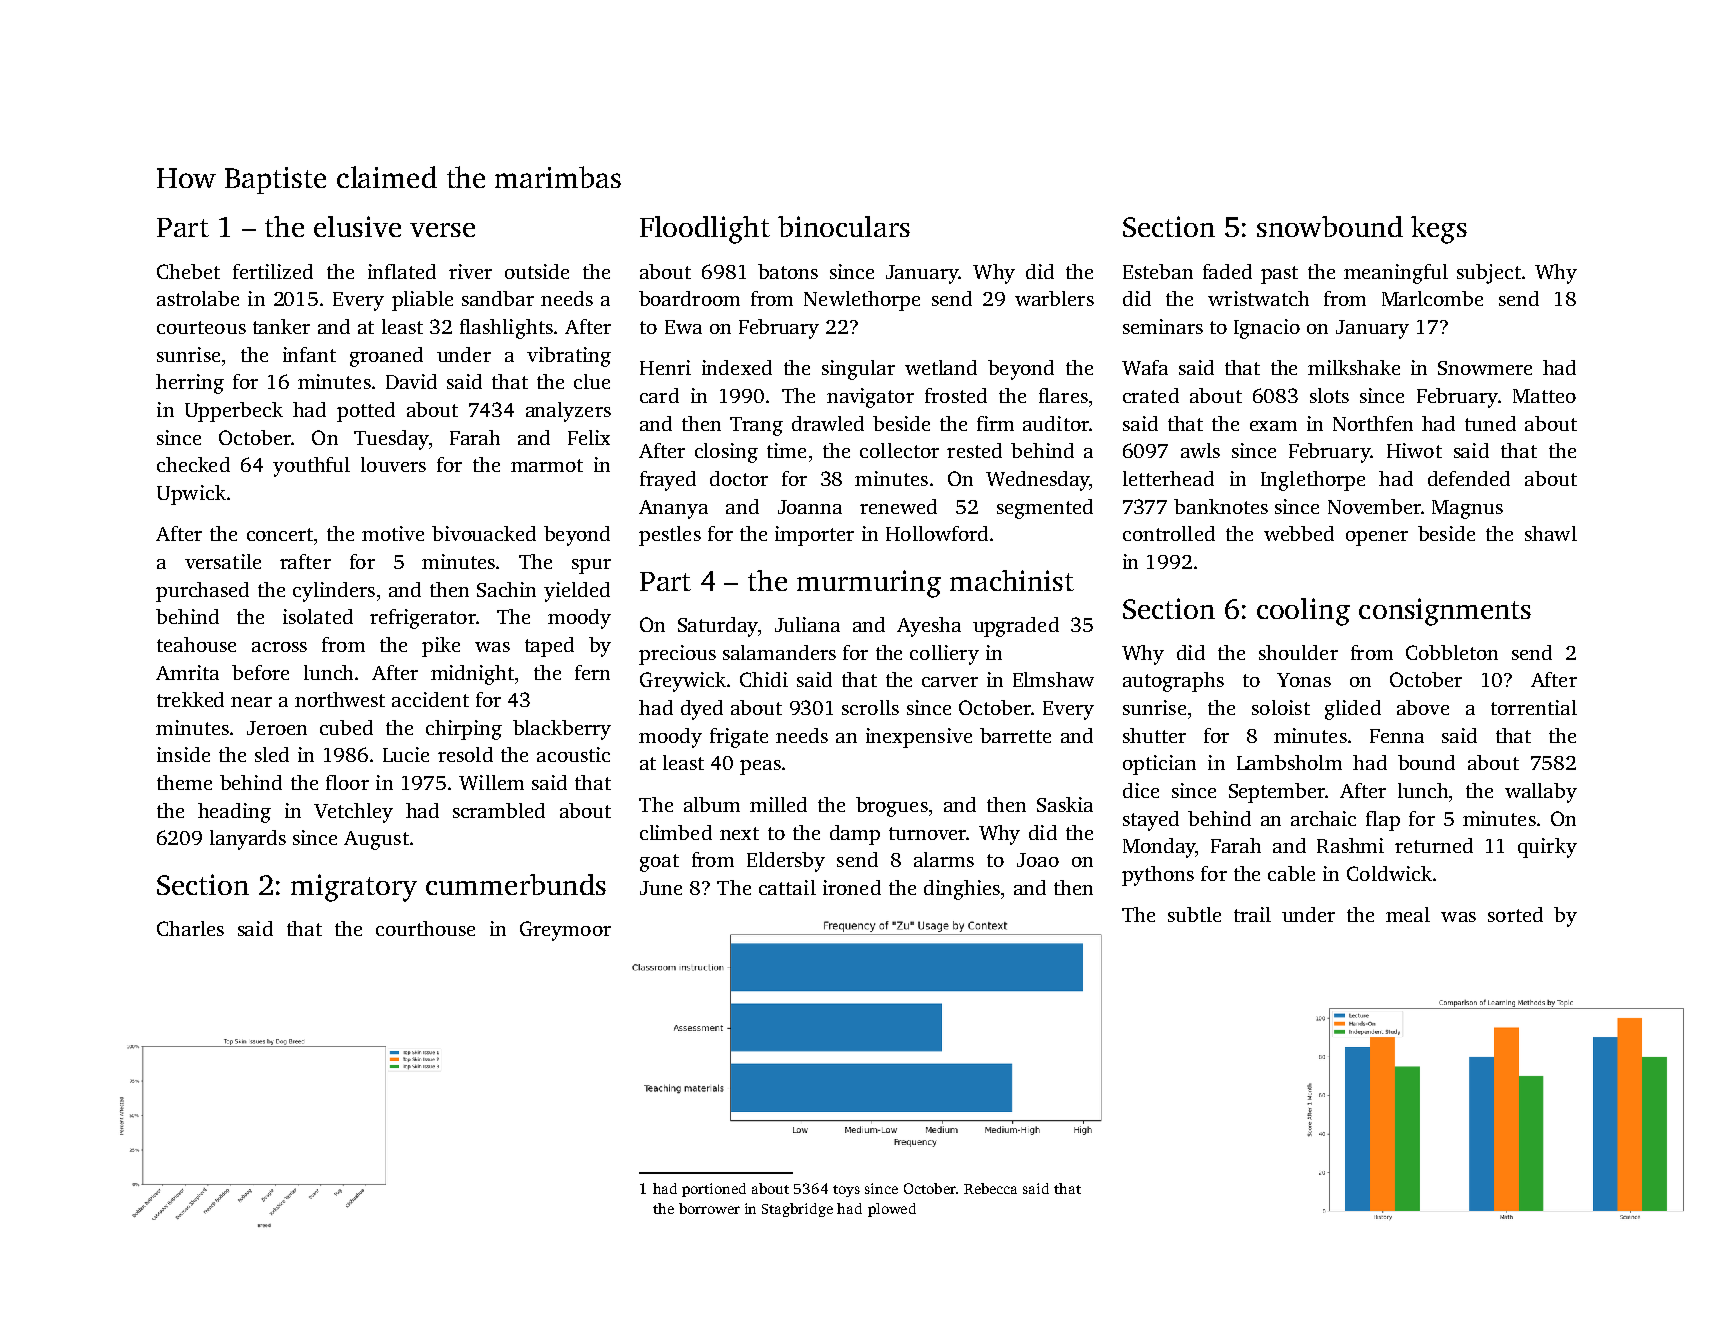 The width and height of the document is (1733, 1339). Describe the element at coordinates (1515, 914) in the document. I see `sorted` at that location.
